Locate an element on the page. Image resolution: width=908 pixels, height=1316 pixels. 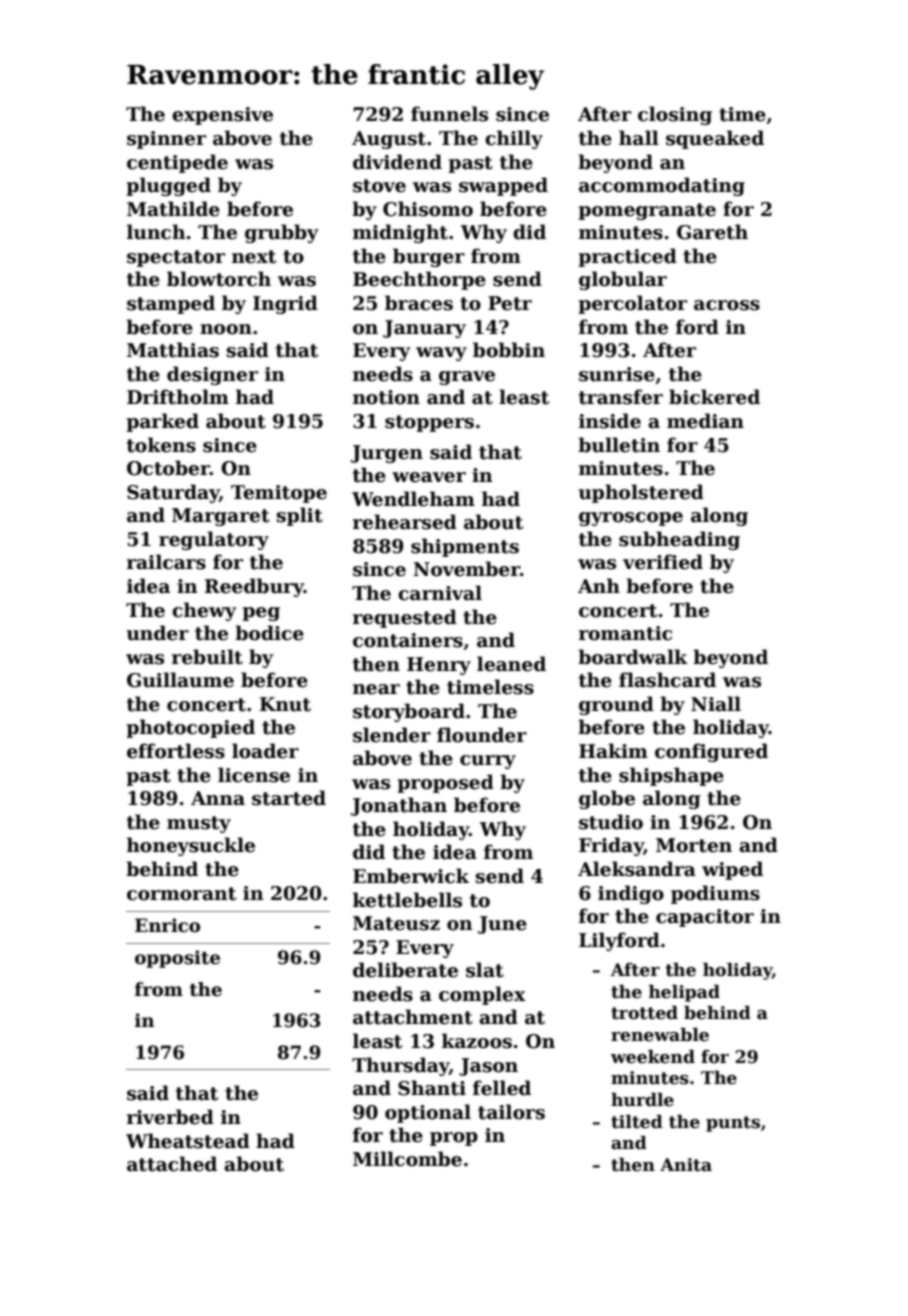
Gareth is located at coordinates (712, 232).
